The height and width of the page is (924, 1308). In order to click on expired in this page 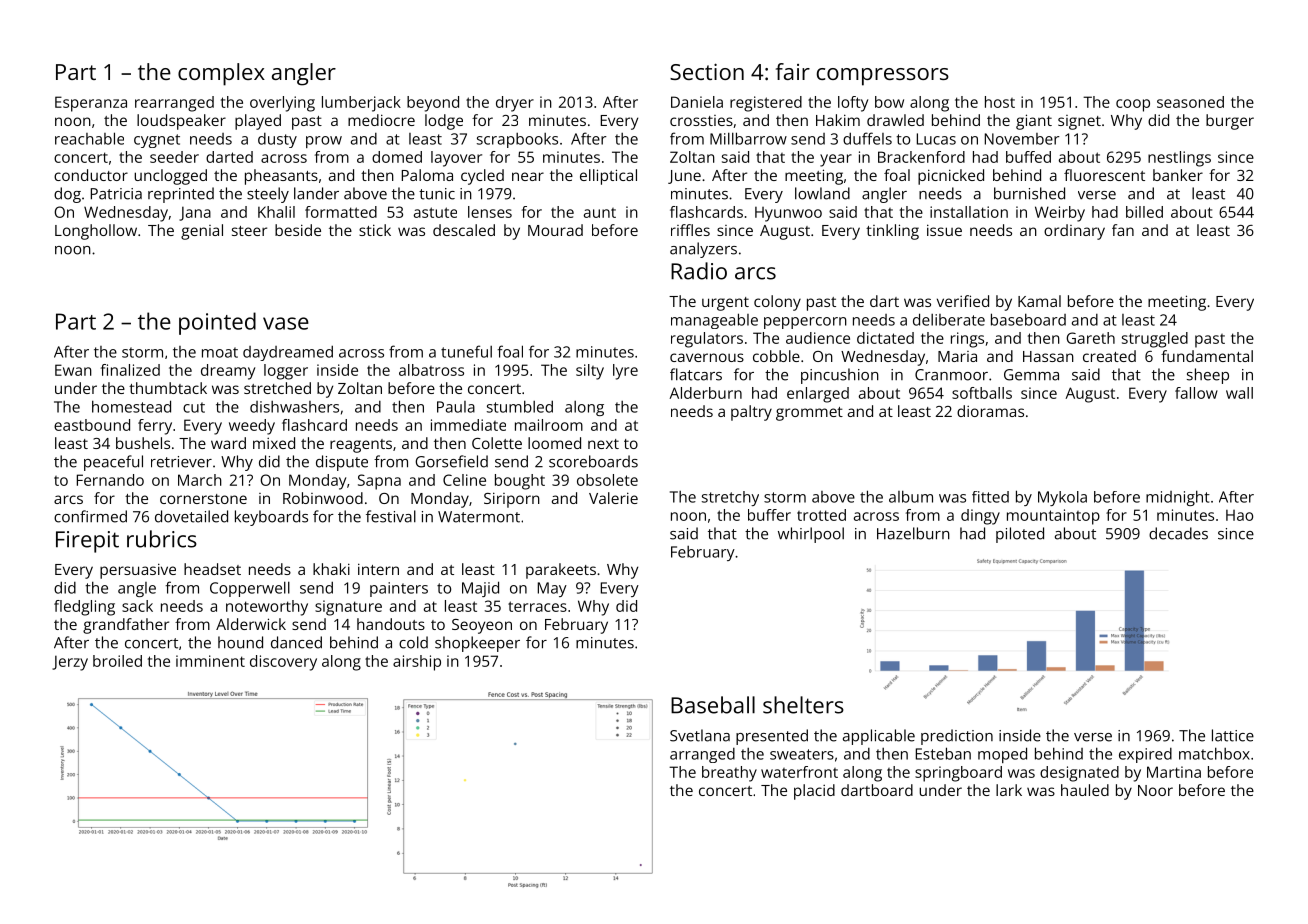, I will do `click(1145, 755)`.
